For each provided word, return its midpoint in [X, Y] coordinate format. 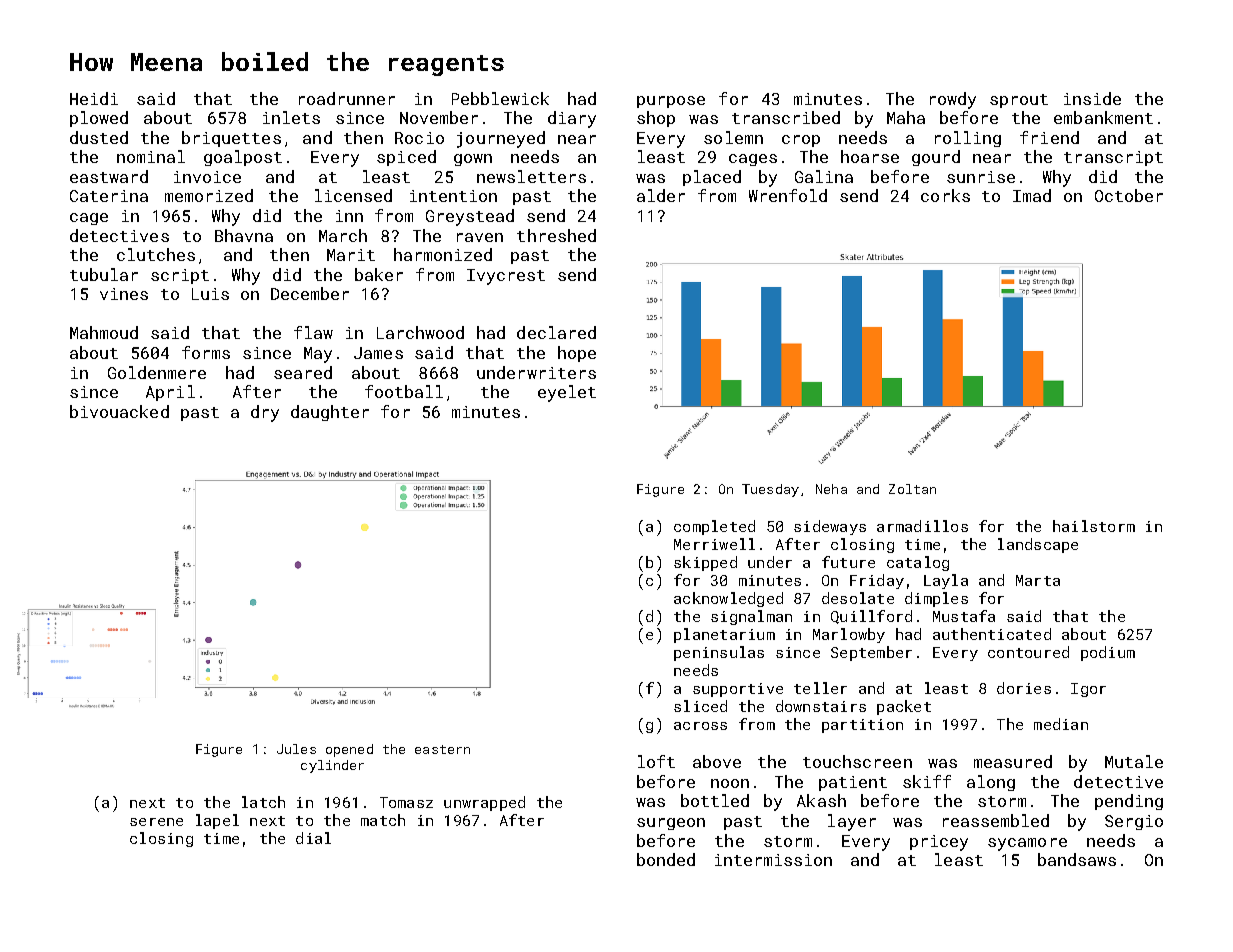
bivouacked [119, 411]
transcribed [786, 117]
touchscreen [857, 761]
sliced [700, 706]
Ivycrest [506, 277]
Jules [296, 749]
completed [714, 527]
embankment [1103, 117]
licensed [353, 195]
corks [945, 195]
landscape [1038, 545]
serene [156, 822]
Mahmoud [104, 332]
